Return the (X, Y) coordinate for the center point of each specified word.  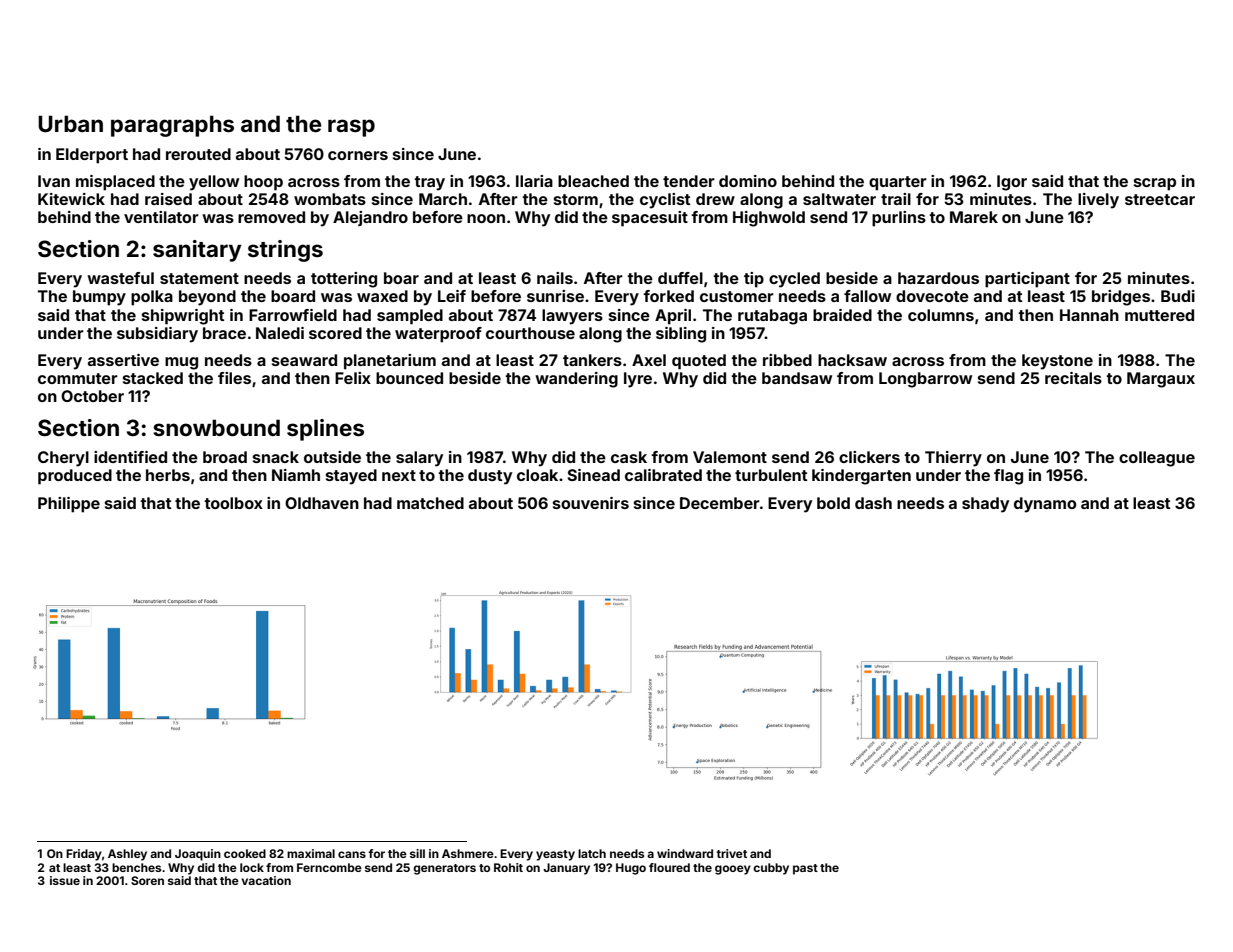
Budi (1178, 296)
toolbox (233, 503)
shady (985, 505)
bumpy (99, 298)
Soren (147, 880)
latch (592, 853)
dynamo (1045, 505)
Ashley (127, 855)
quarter (898, 183)
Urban (70, 123)
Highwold (769, 219)
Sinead (593, 475)
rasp (351, 128)
